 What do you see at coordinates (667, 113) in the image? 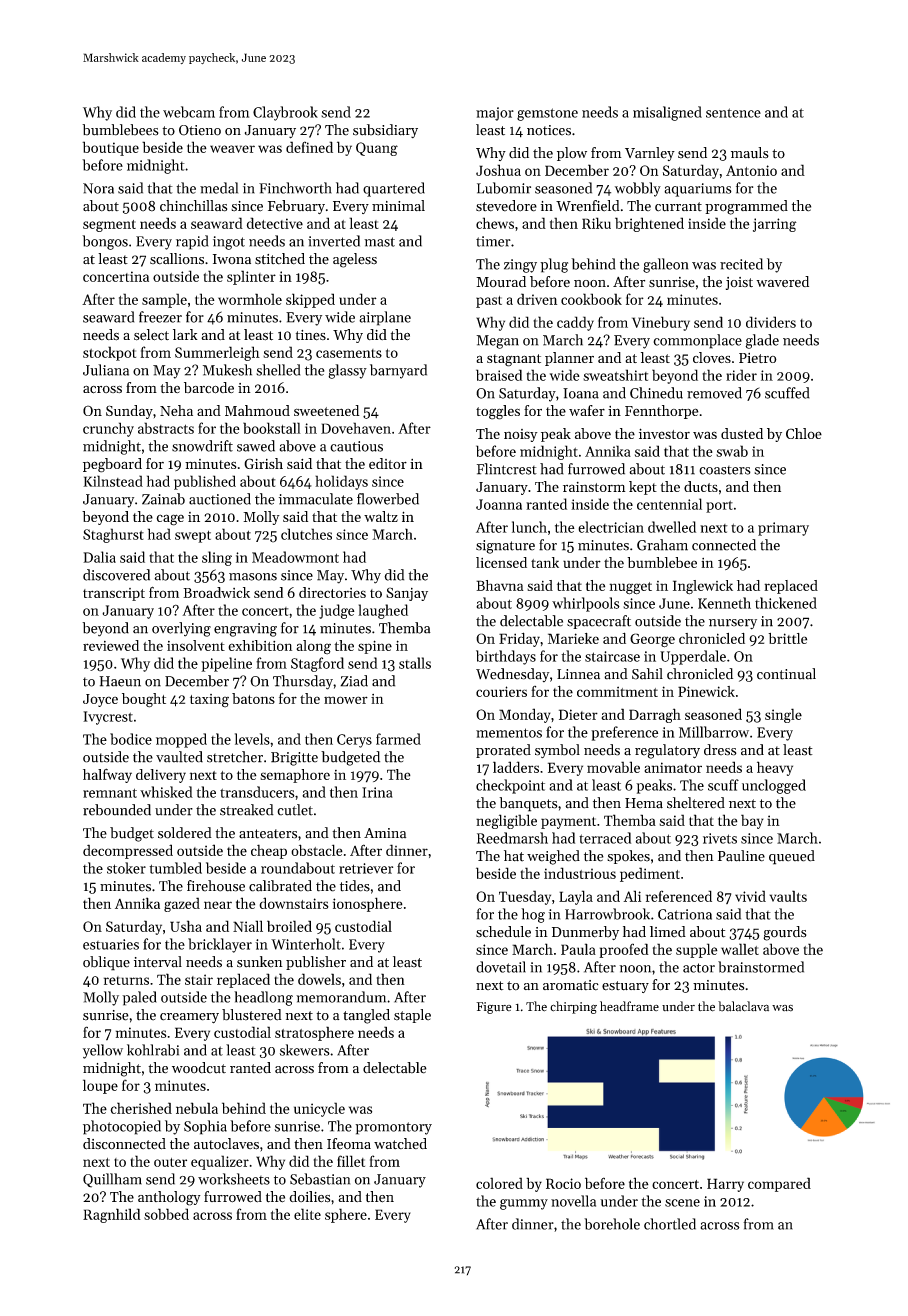
I see `misaligned` at bounding box center [667, 113].
